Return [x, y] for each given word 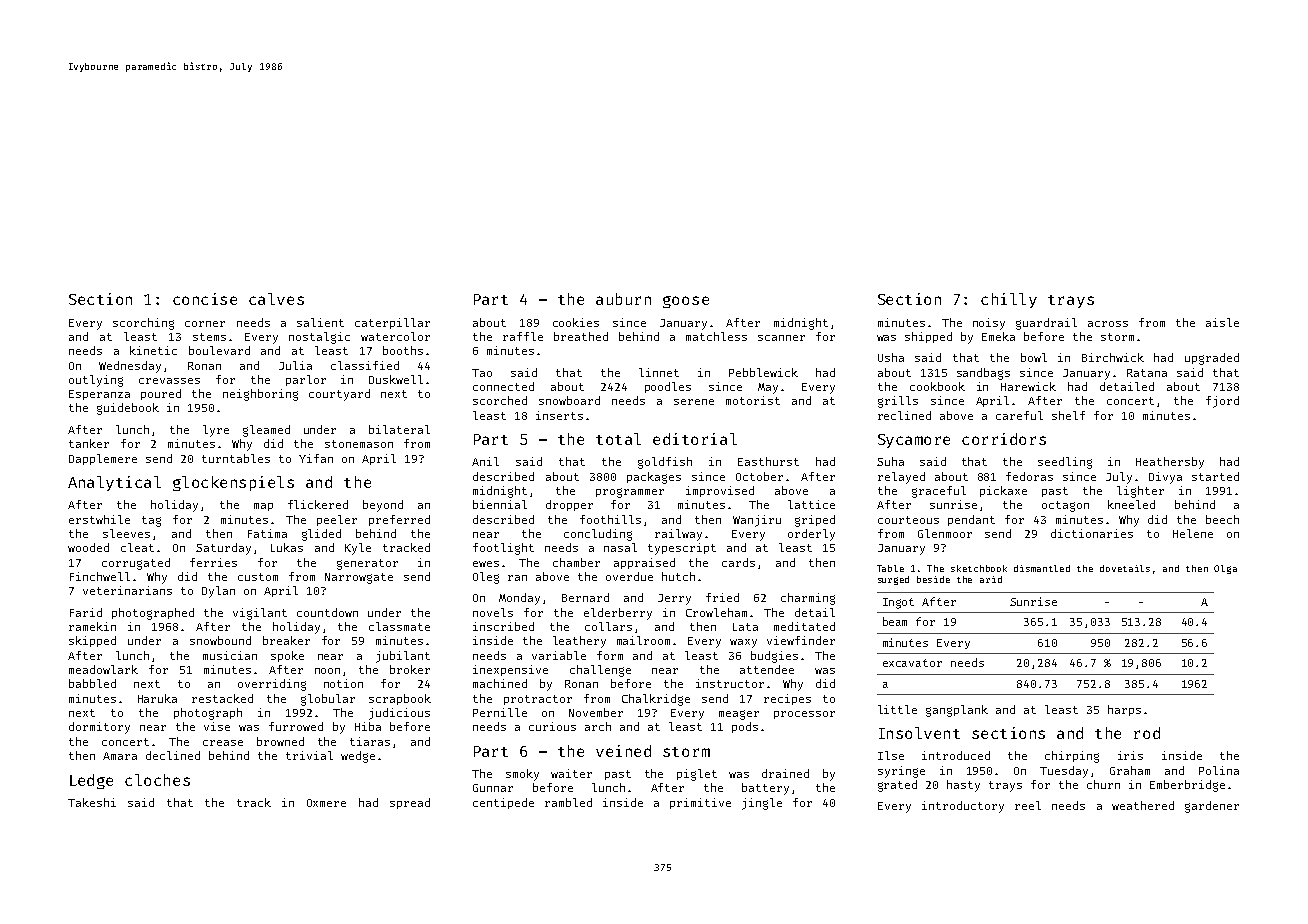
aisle [1222, 322]
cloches [157, 780]
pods [745, 727]
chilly [1009, 300]
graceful [939, 492]
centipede [503, 803]
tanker [89, 443]
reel [1028, 805]
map [263, 507]
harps [1124, 710]
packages [654, 478]
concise [205, 299]
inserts [559, 415]
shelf [1068, 415]
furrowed [296, 726]
